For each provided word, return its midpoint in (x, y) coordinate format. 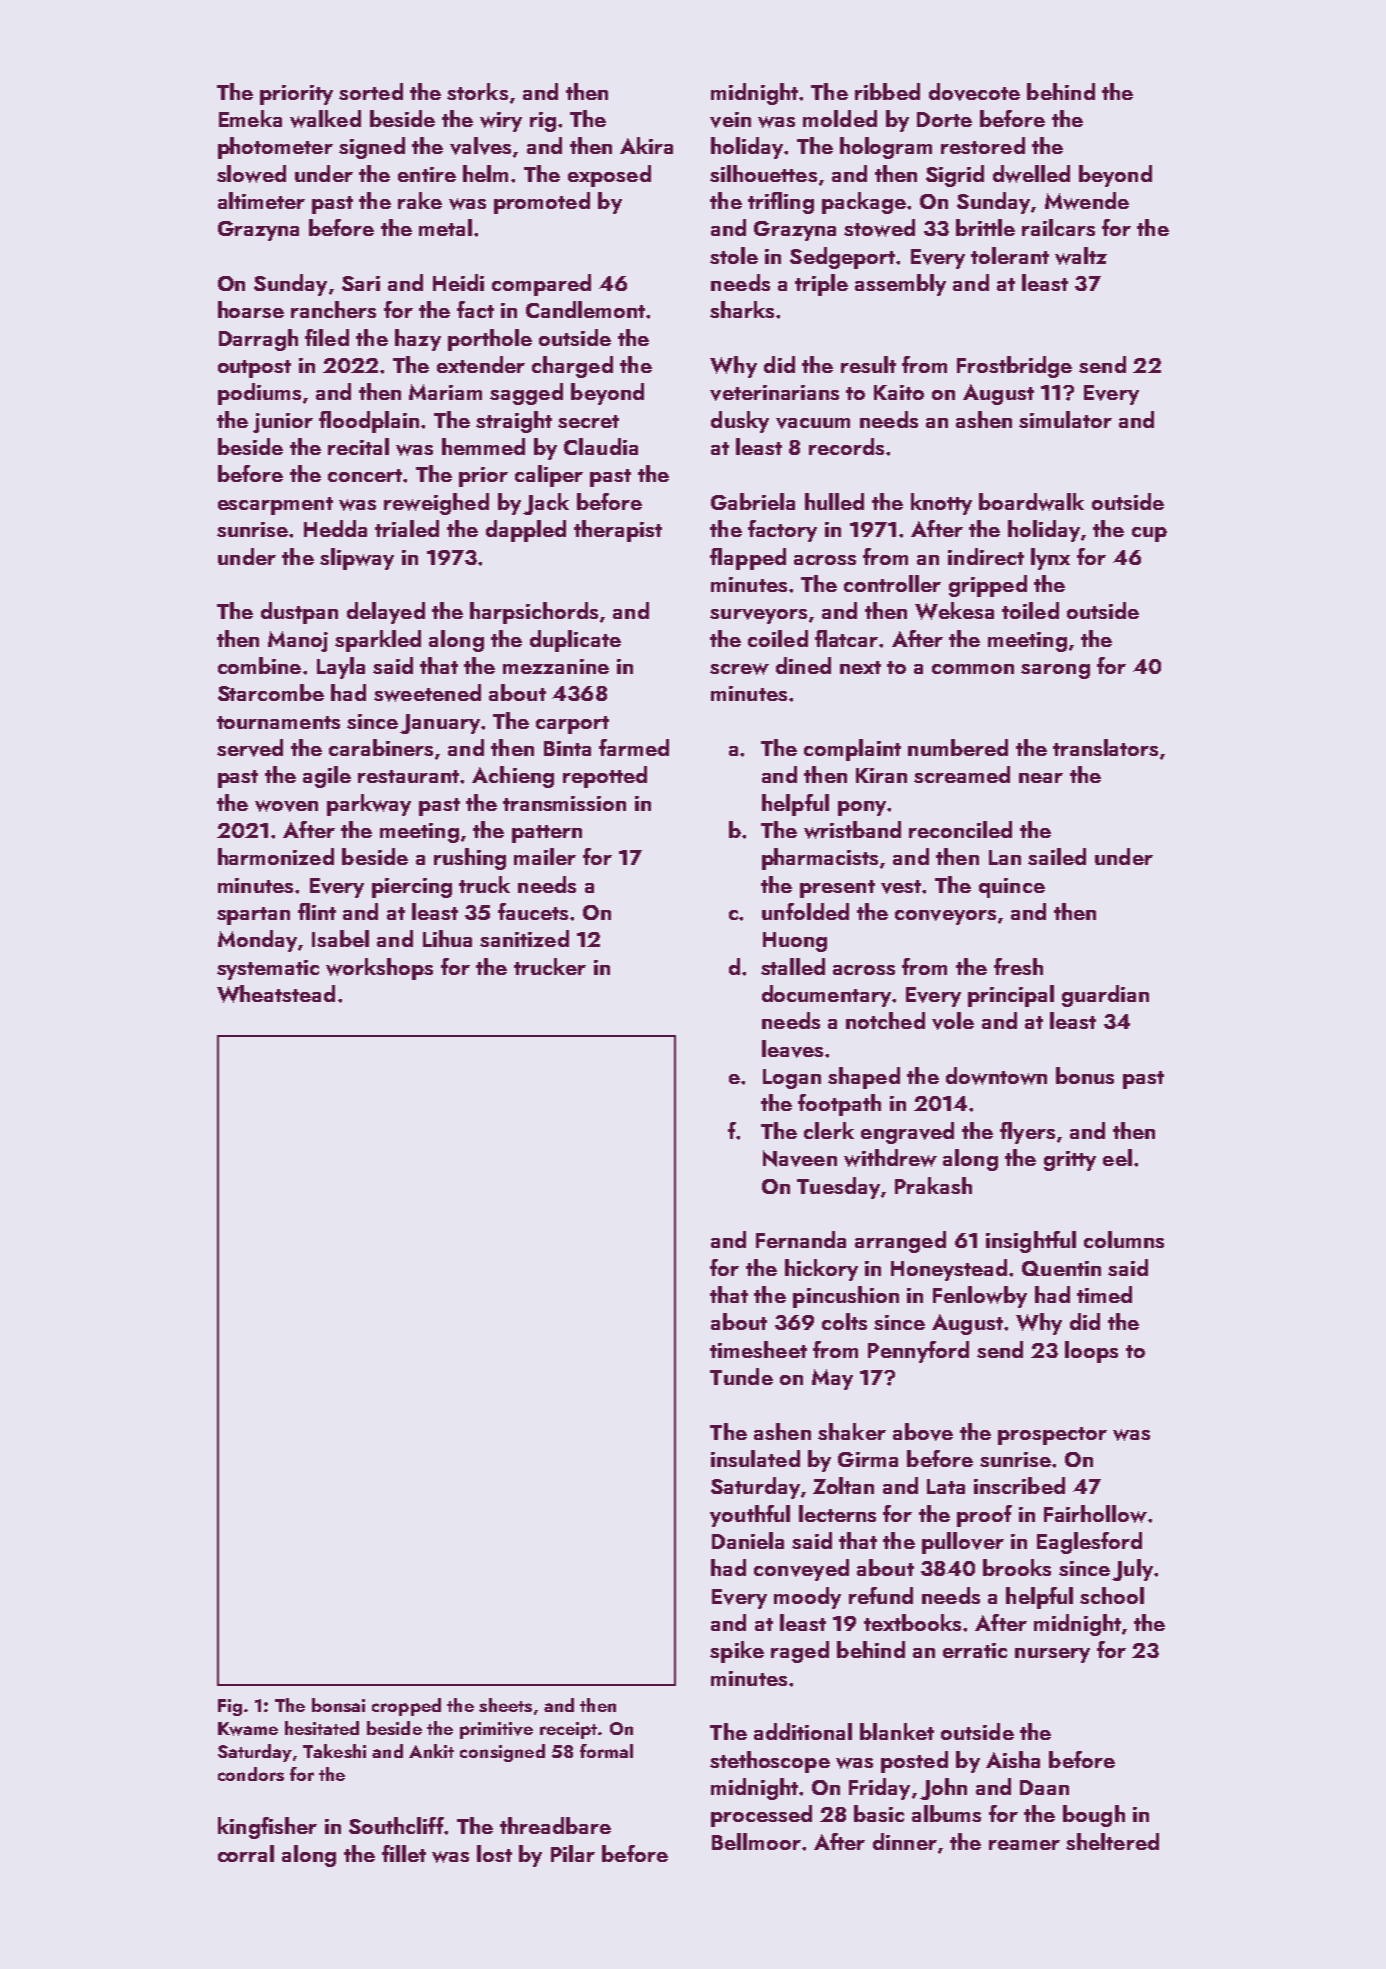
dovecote (974, 92)
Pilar (573, 1853)
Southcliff (396, 1825)
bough (1094, 1816)
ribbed (887, 91)
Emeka (250, 118)
